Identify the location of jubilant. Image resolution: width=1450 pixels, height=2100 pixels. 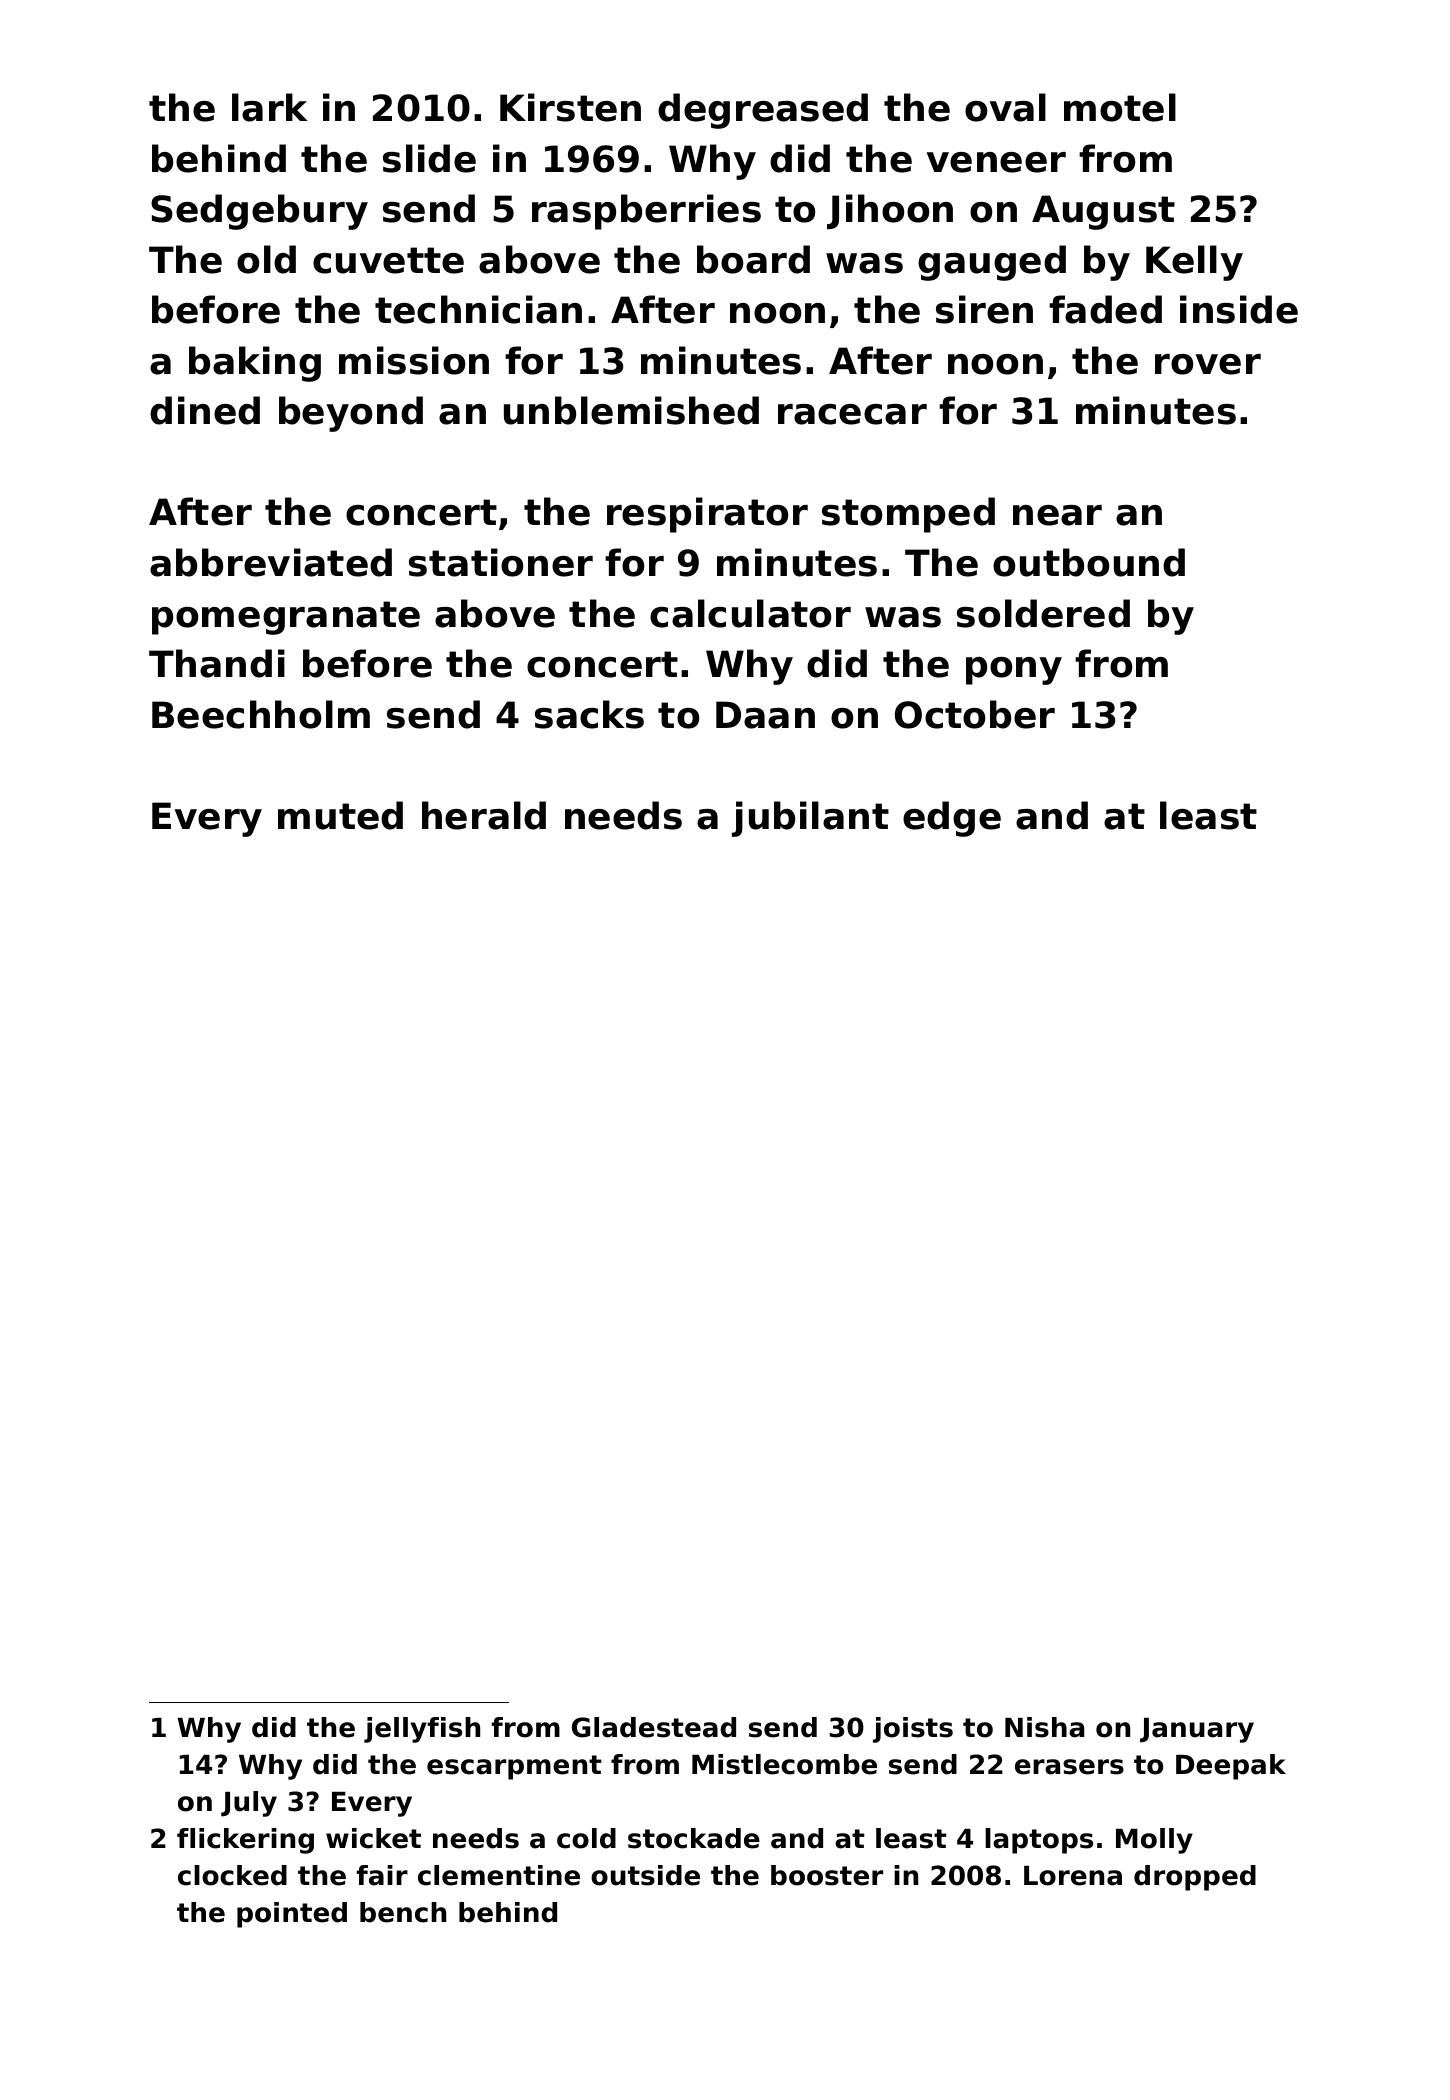
(810, 819).
